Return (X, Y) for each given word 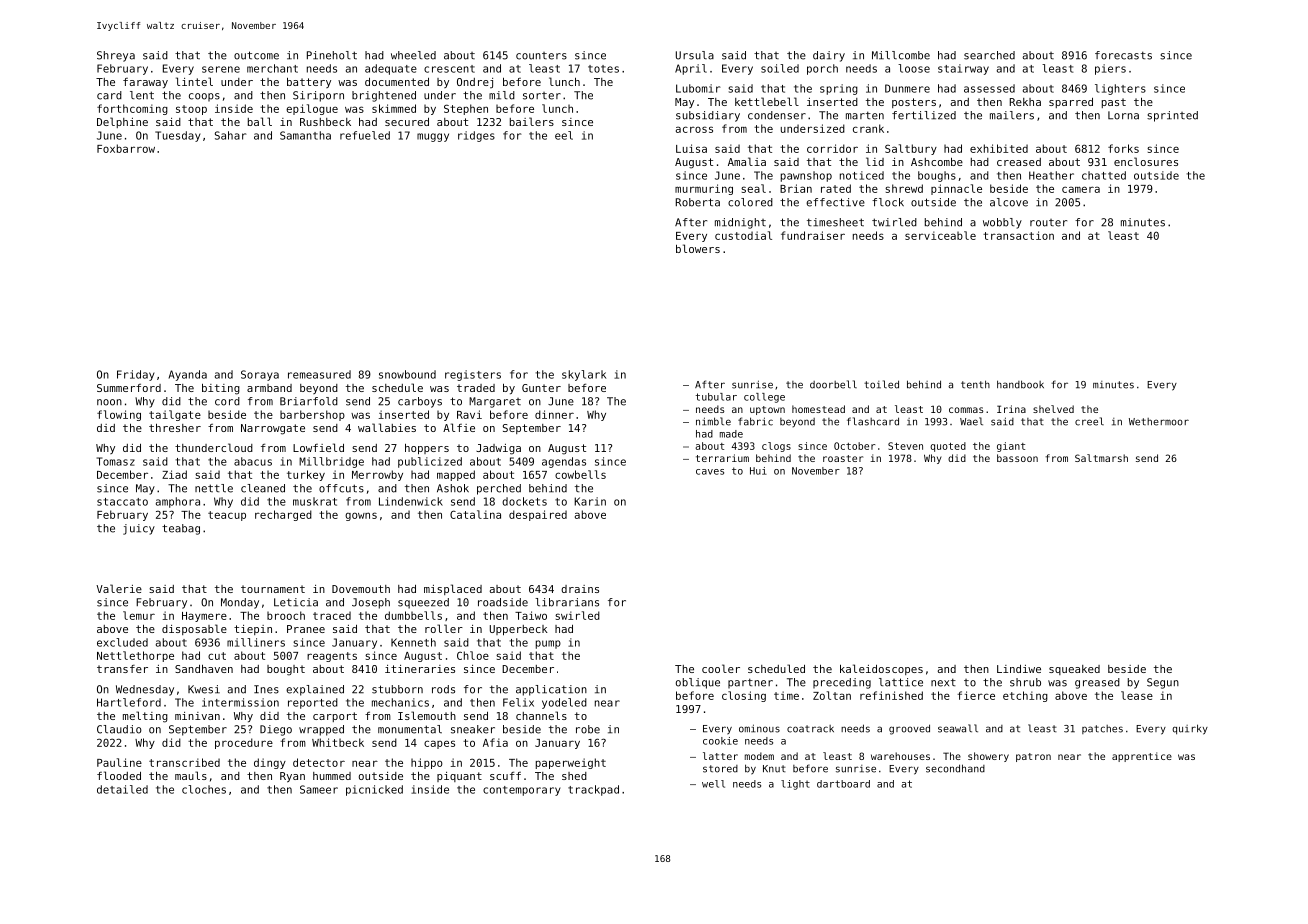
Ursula (695, 55)
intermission (240, 702)
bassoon (1017, 458)
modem (759, 756)
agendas (564, 462)
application (551, 690)
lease (1137, 695)
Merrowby (377, 475)
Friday (136, 375)
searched (989, 55)
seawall (958, 728)
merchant (272, 68)
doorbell (833, 384)
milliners (256, 642)
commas (966, 410)
